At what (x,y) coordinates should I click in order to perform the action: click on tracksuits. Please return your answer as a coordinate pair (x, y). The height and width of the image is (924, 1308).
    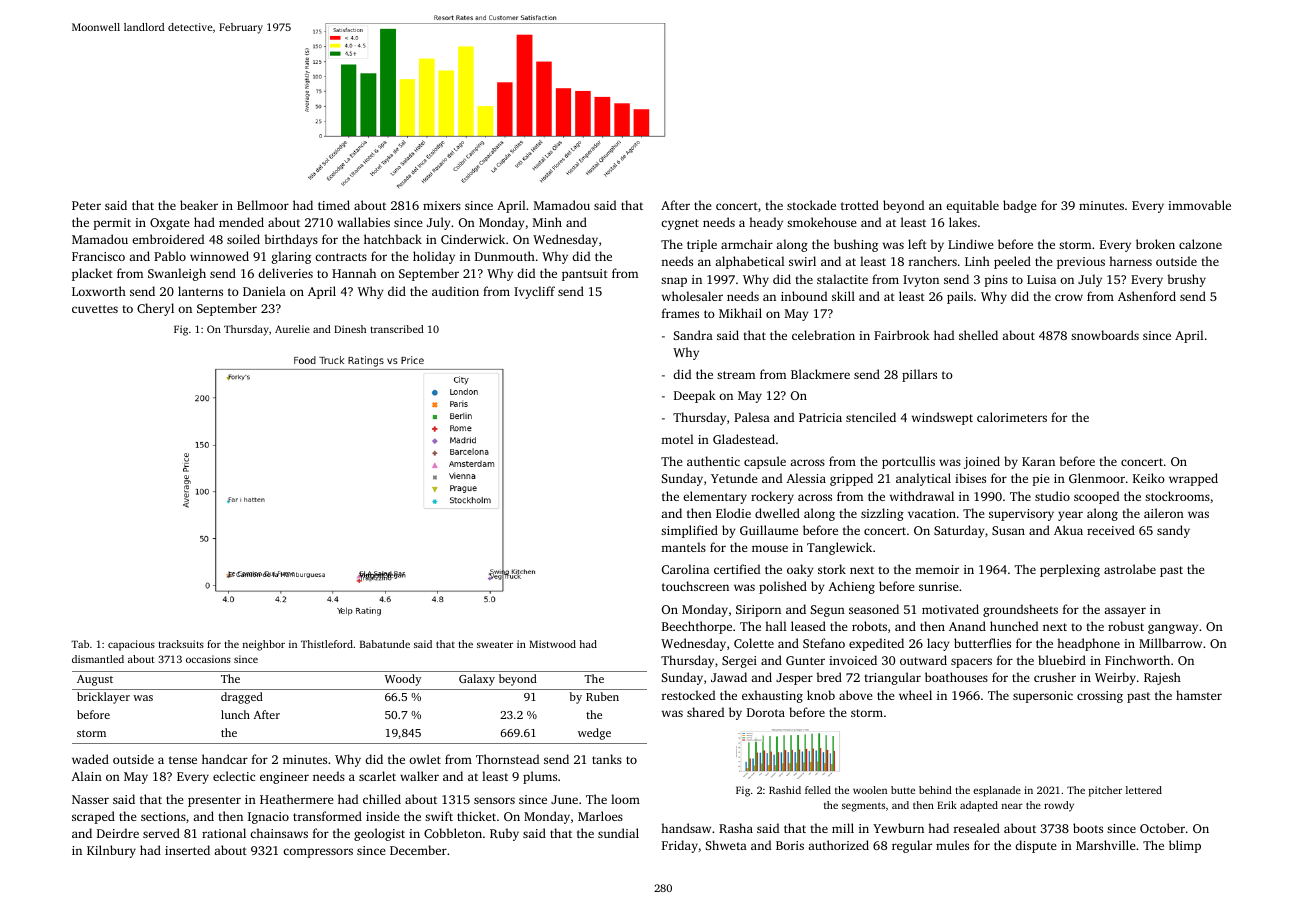
    Looking at the image, I should click on (181, 644).
